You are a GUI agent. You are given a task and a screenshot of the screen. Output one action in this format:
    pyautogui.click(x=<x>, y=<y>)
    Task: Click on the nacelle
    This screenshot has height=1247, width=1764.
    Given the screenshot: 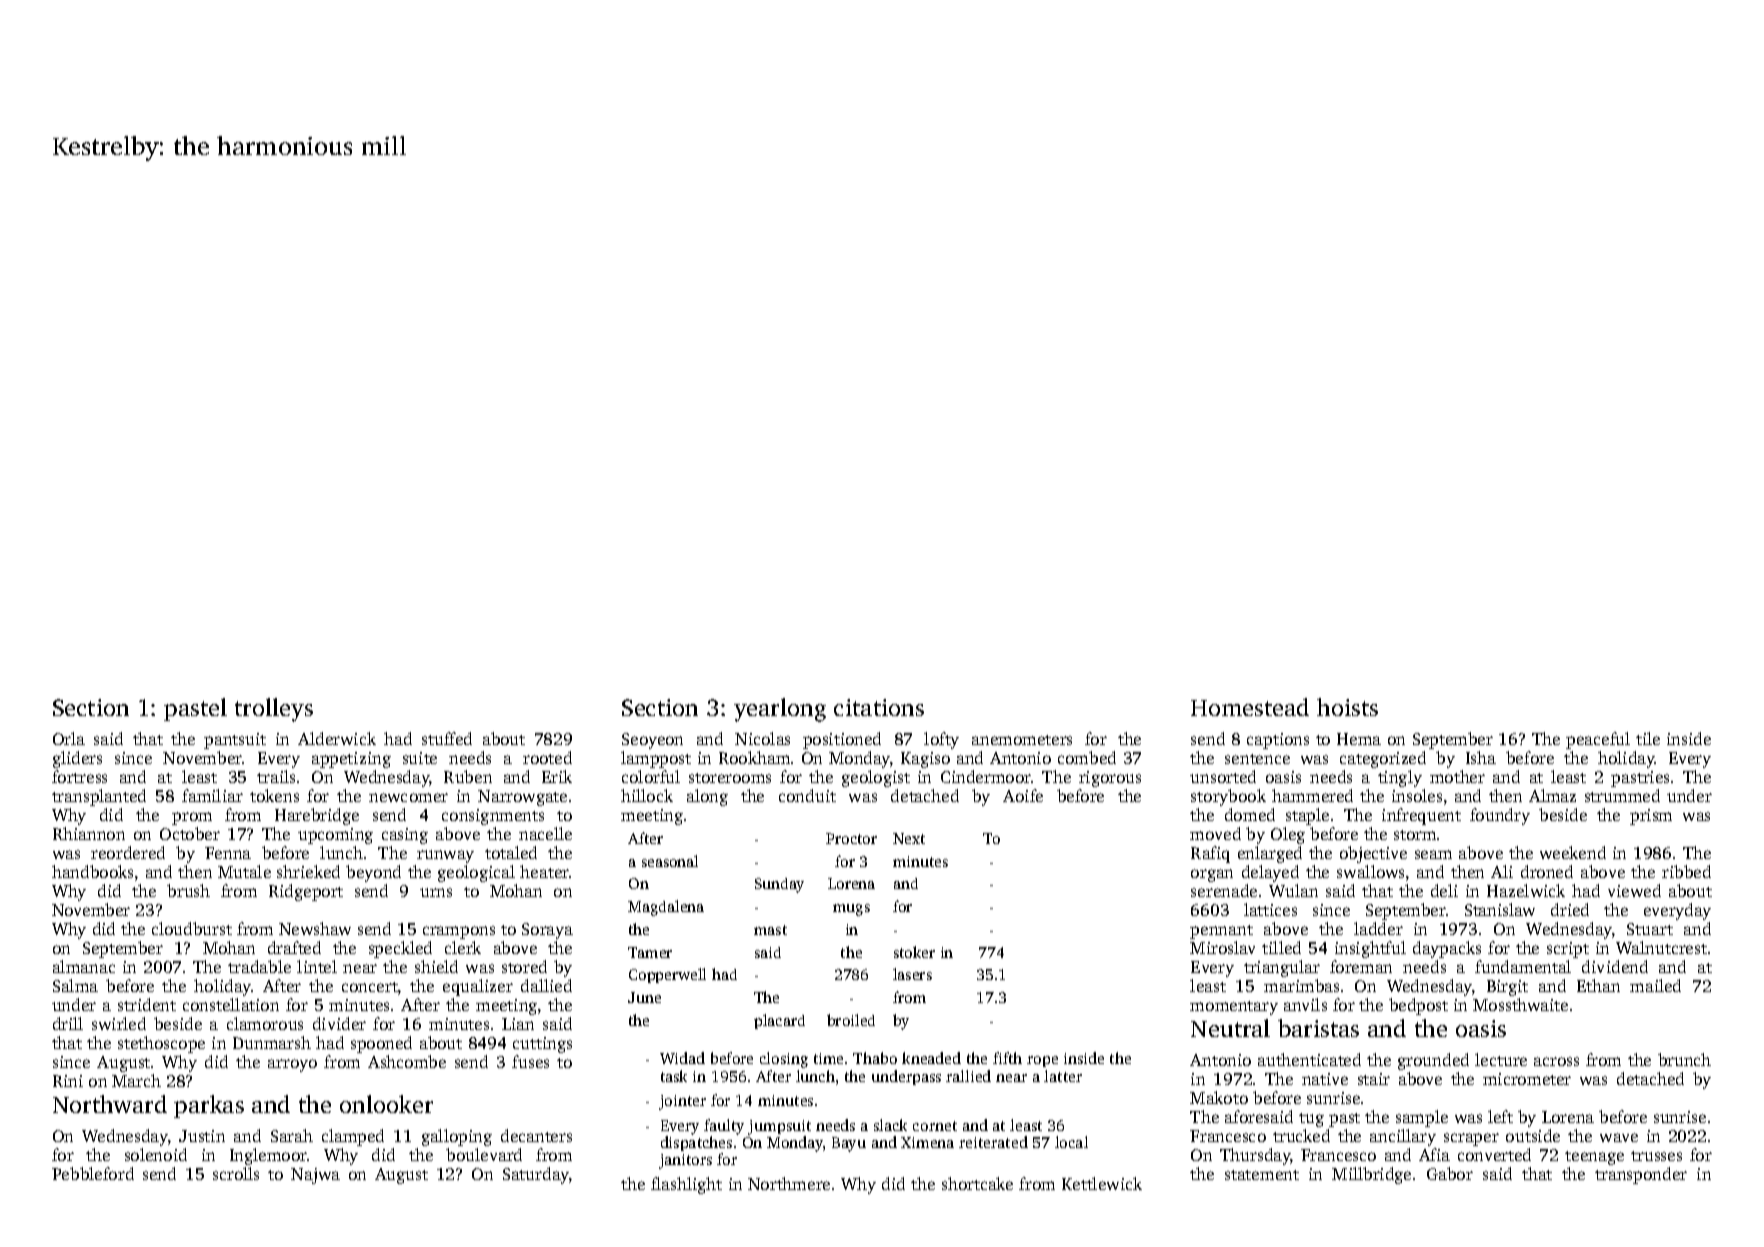 What is the action you would take?
    pyautogui.click(x=545, y=833)
